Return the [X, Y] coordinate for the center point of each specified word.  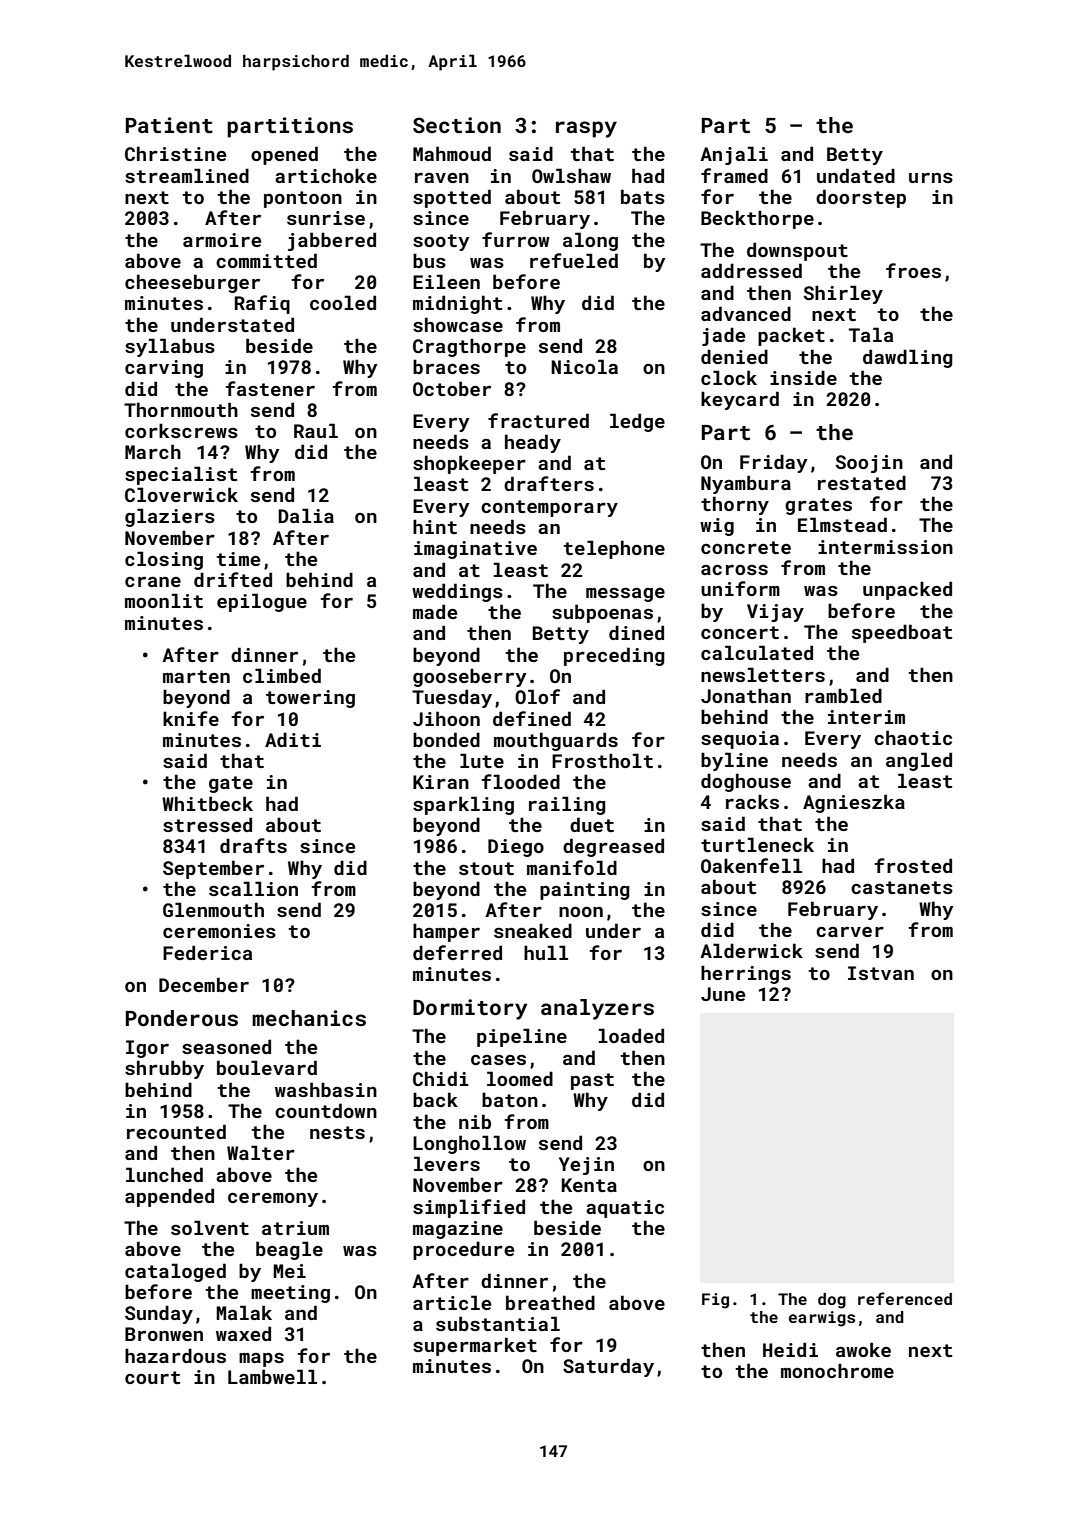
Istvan [881, 973]
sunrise [326, 218]
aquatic [625, 1209]
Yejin [586, 1166]
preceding [614, 656]
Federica [207, 952]
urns [931, 178]
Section [457, 125]
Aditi [293, 739]
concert [740, 632]
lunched [164, 1174]
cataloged [175, 1272]
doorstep [861, 198]
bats [643, 196]
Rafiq [262, 304]
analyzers [597, 1009]
